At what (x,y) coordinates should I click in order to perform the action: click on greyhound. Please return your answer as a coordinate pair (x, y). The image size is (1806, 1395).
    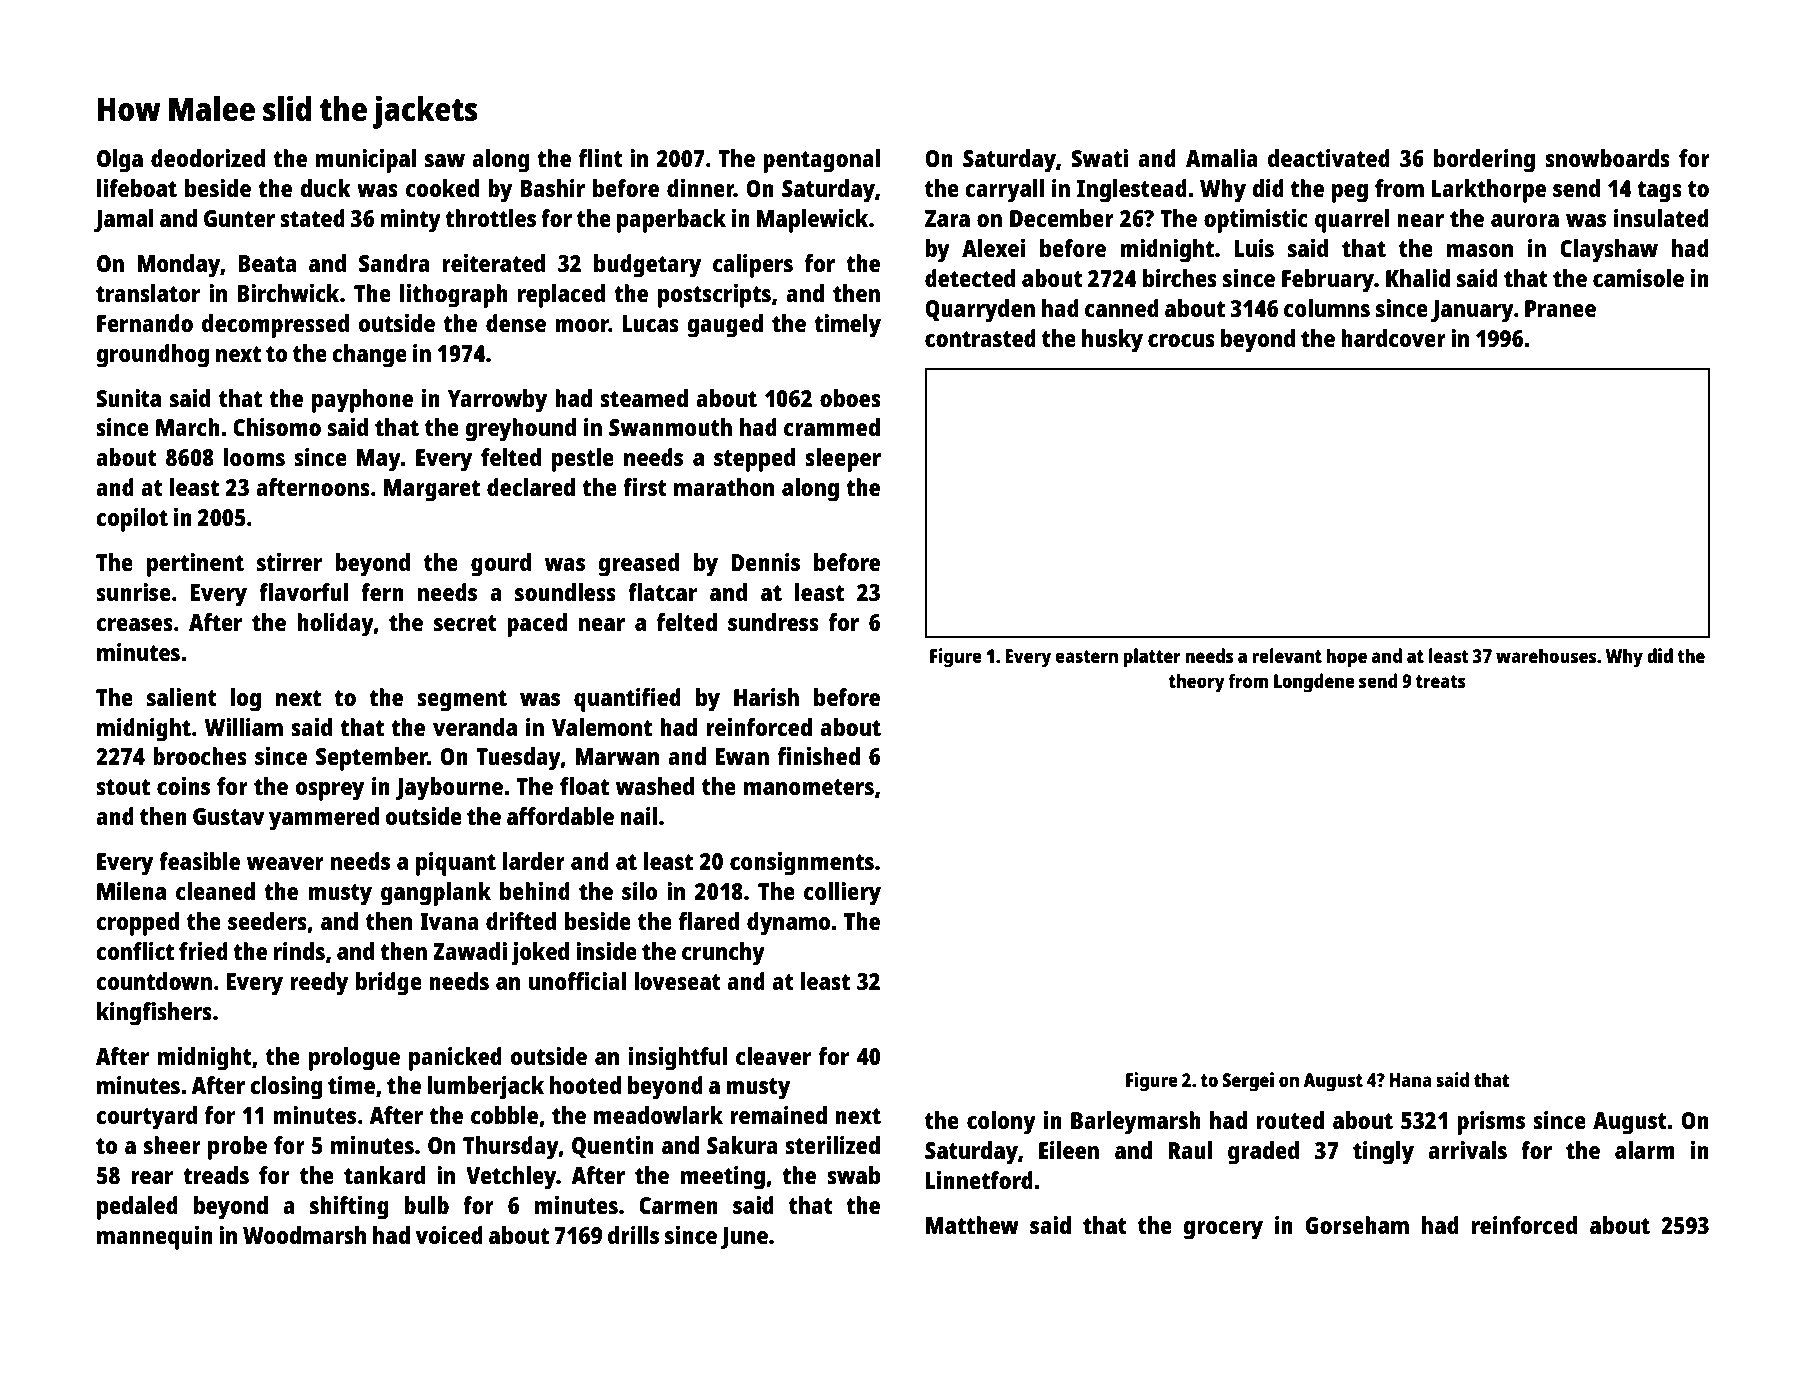
    Looking at the image, I should click on (520, 430).
